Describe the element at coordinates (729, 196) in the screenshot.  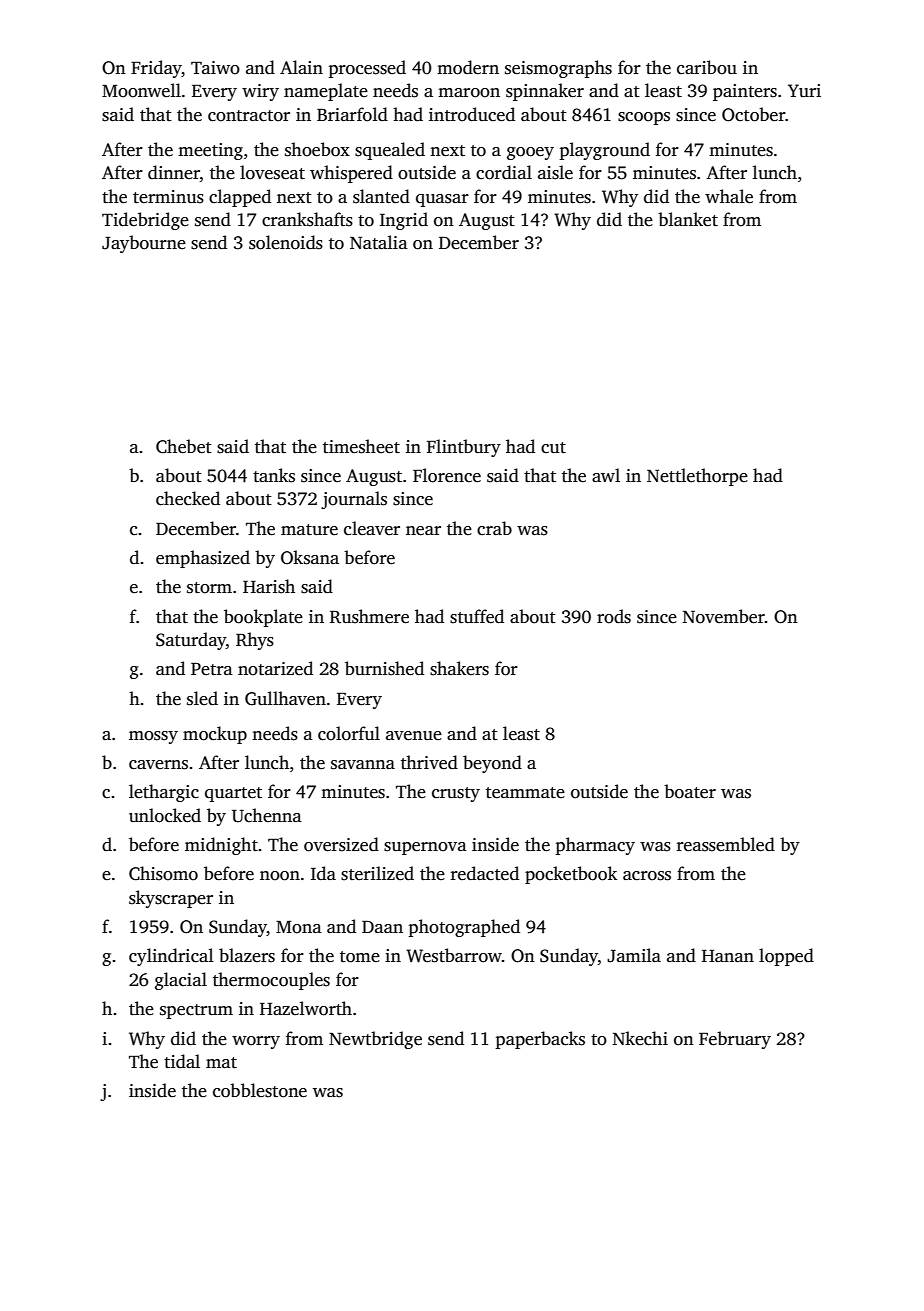
I see `whale` at that location.
